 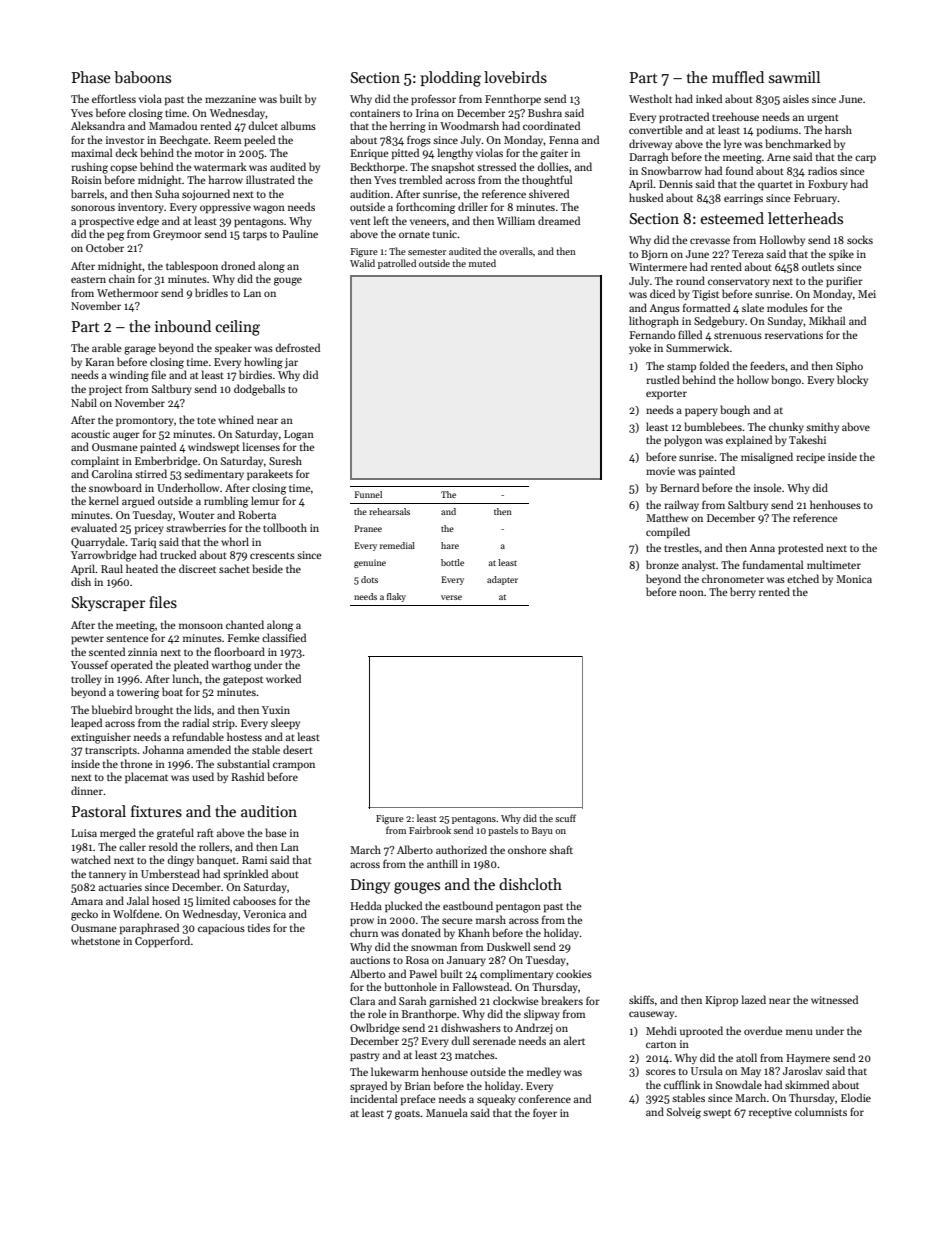 I want to click on berry, so click(x=743, y=592).
